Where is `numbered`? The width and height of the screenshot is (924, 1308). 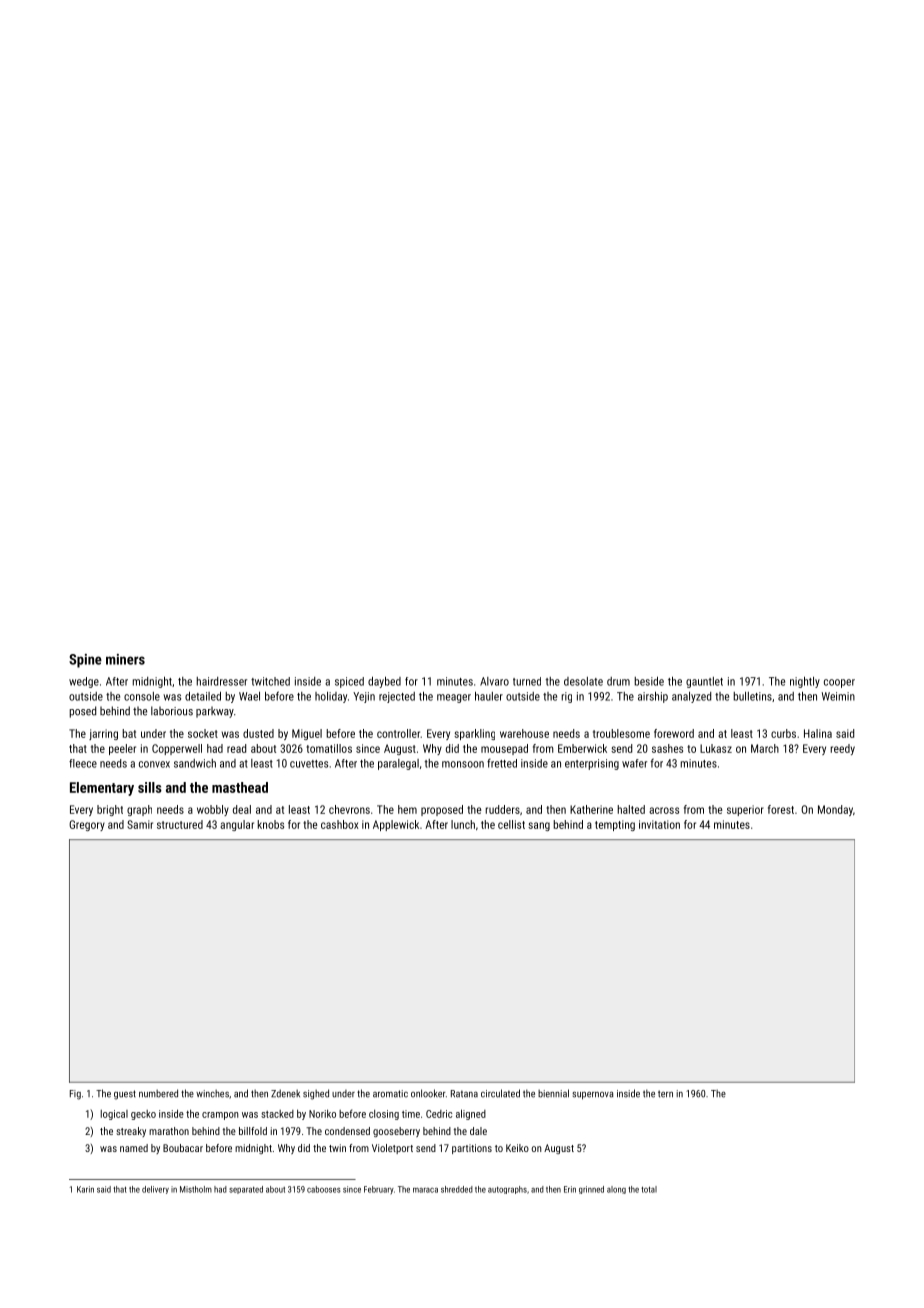
numbered is located at coordinates (158, 1093).
